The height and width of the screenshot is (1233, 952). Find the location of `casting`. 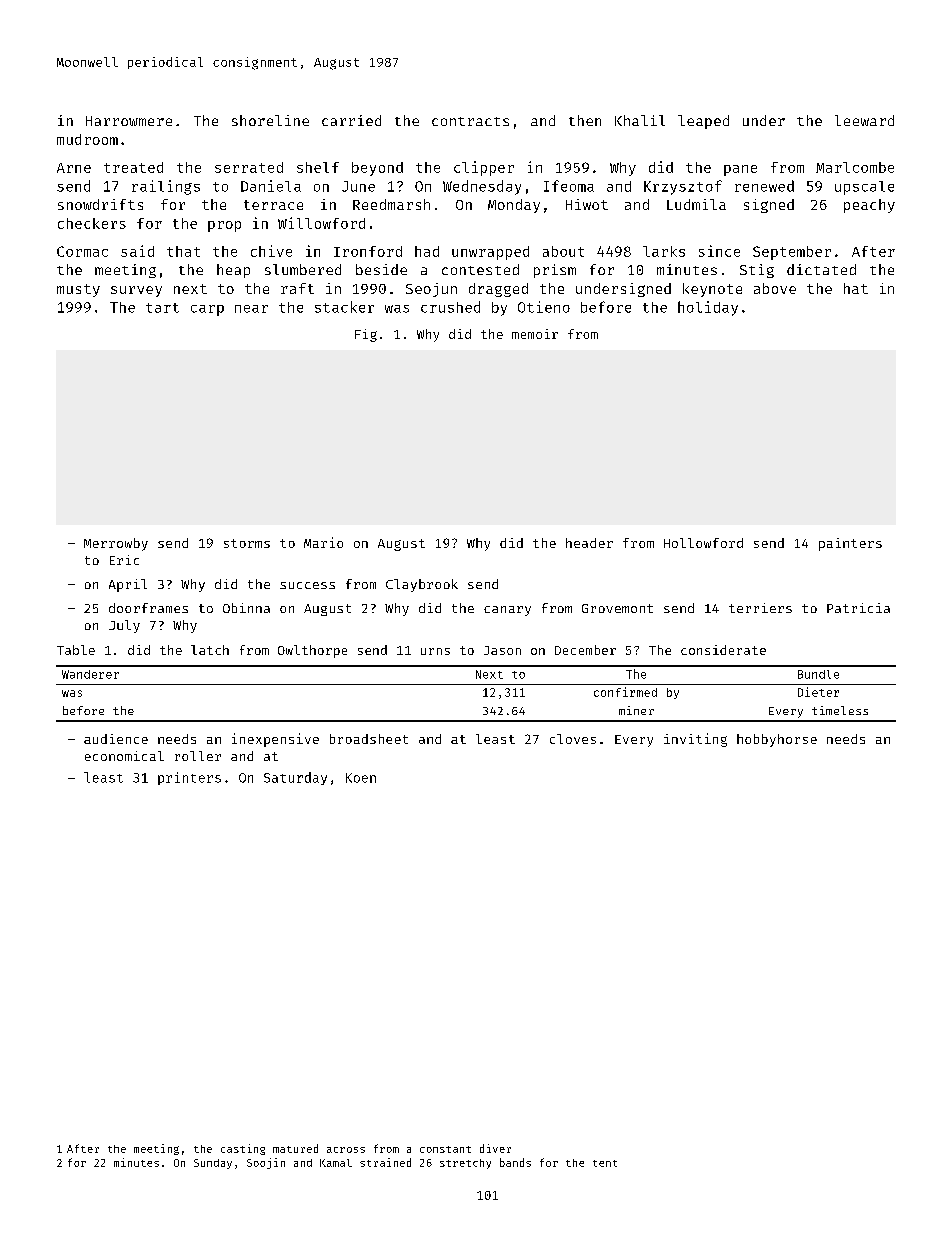

casting is located at coordinates (243, 1149).
